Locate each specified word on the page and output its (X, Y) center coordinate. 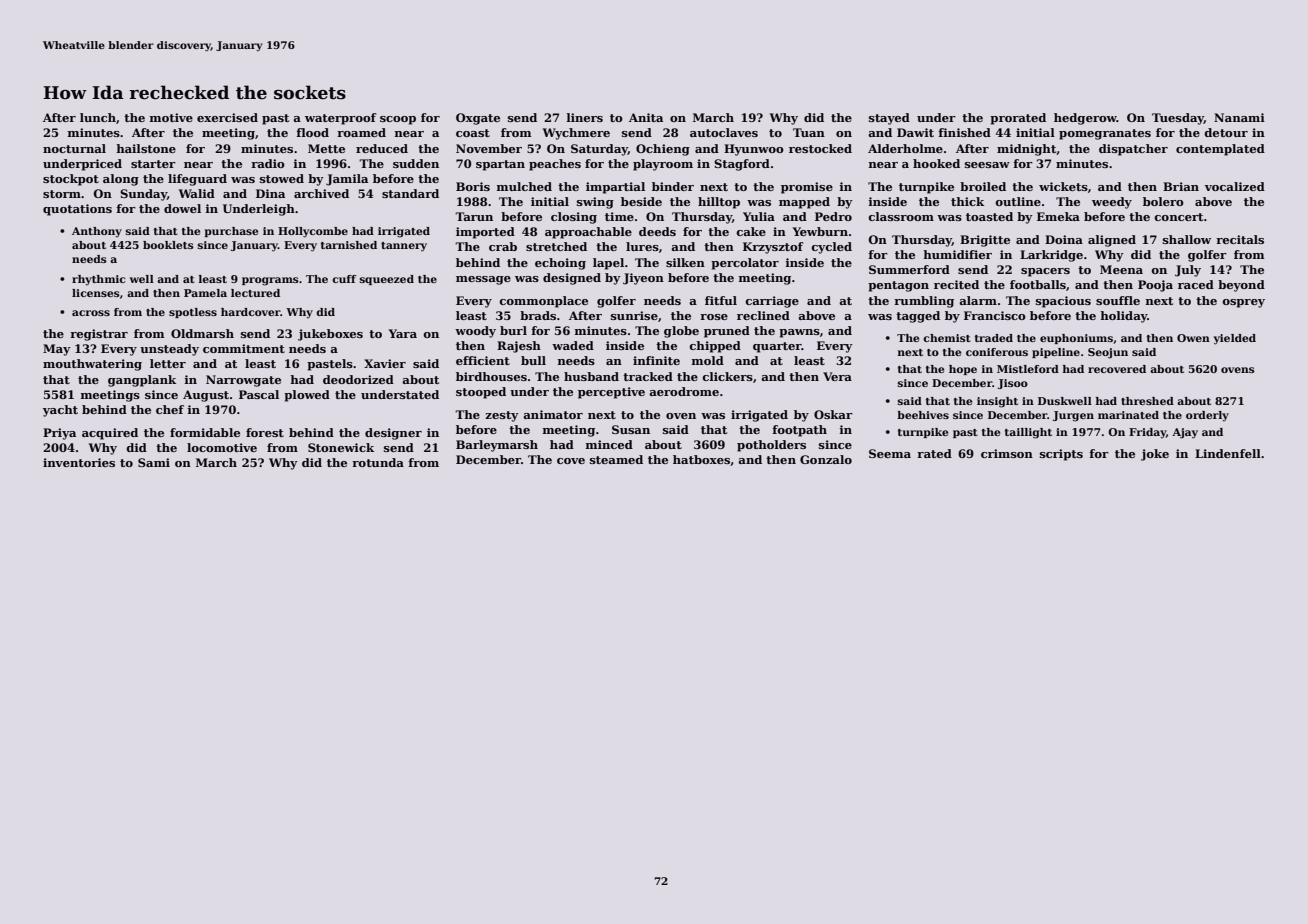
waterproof (341, 119)
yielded (1234, 339)
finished (964, 132)
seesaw (987, 165)
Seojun (1108, 353)
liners (585, 117)
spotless (193, 313)
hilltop (719, 203)
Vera (837, 376)
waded (573, 345)
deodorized (358, 379)
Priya (59, 434)
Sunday (143, 195)
